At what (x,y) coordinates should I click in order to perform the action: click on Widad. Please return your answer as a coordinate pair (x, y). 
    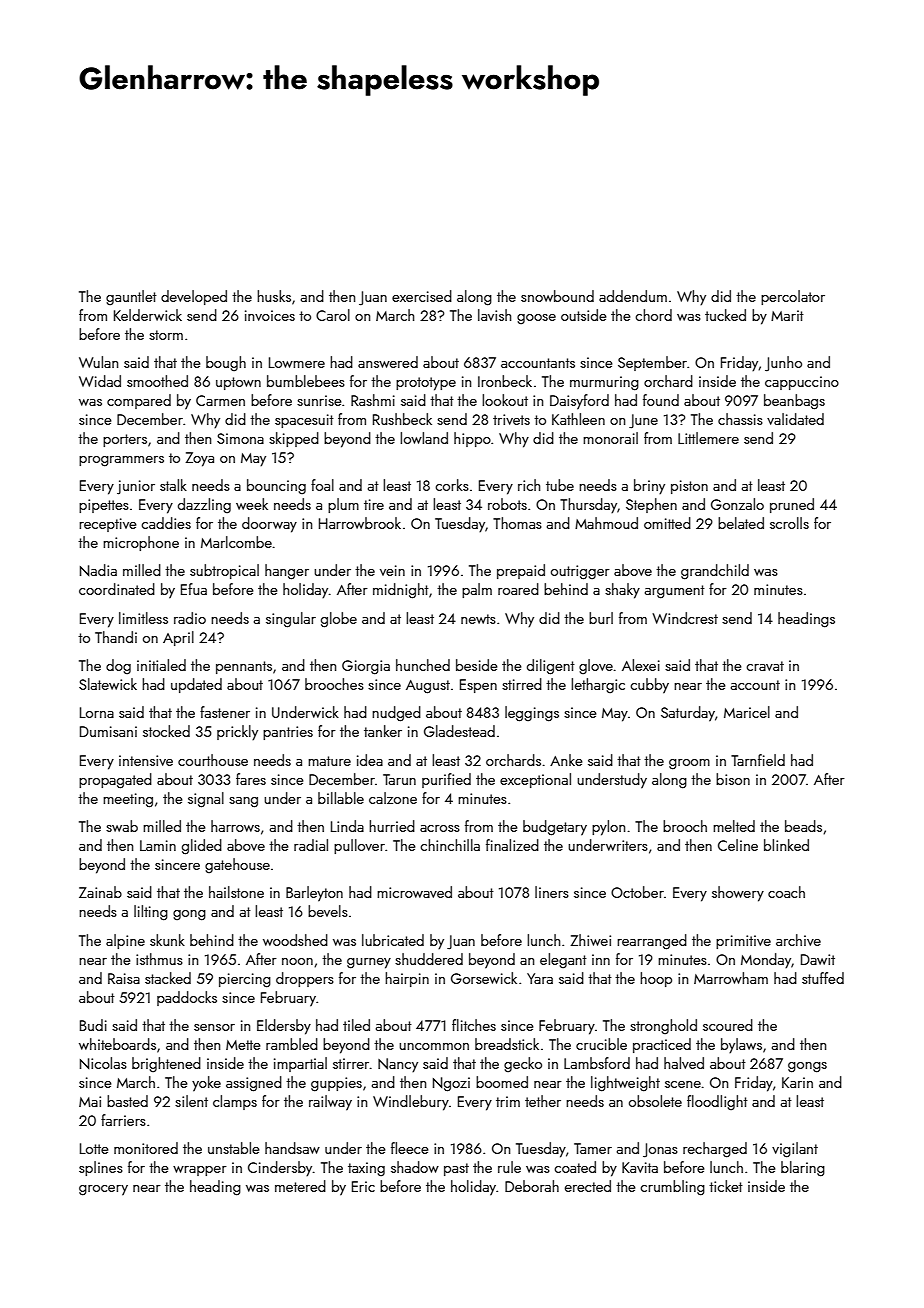
    Looking at the image, I should click on (100, 381).
